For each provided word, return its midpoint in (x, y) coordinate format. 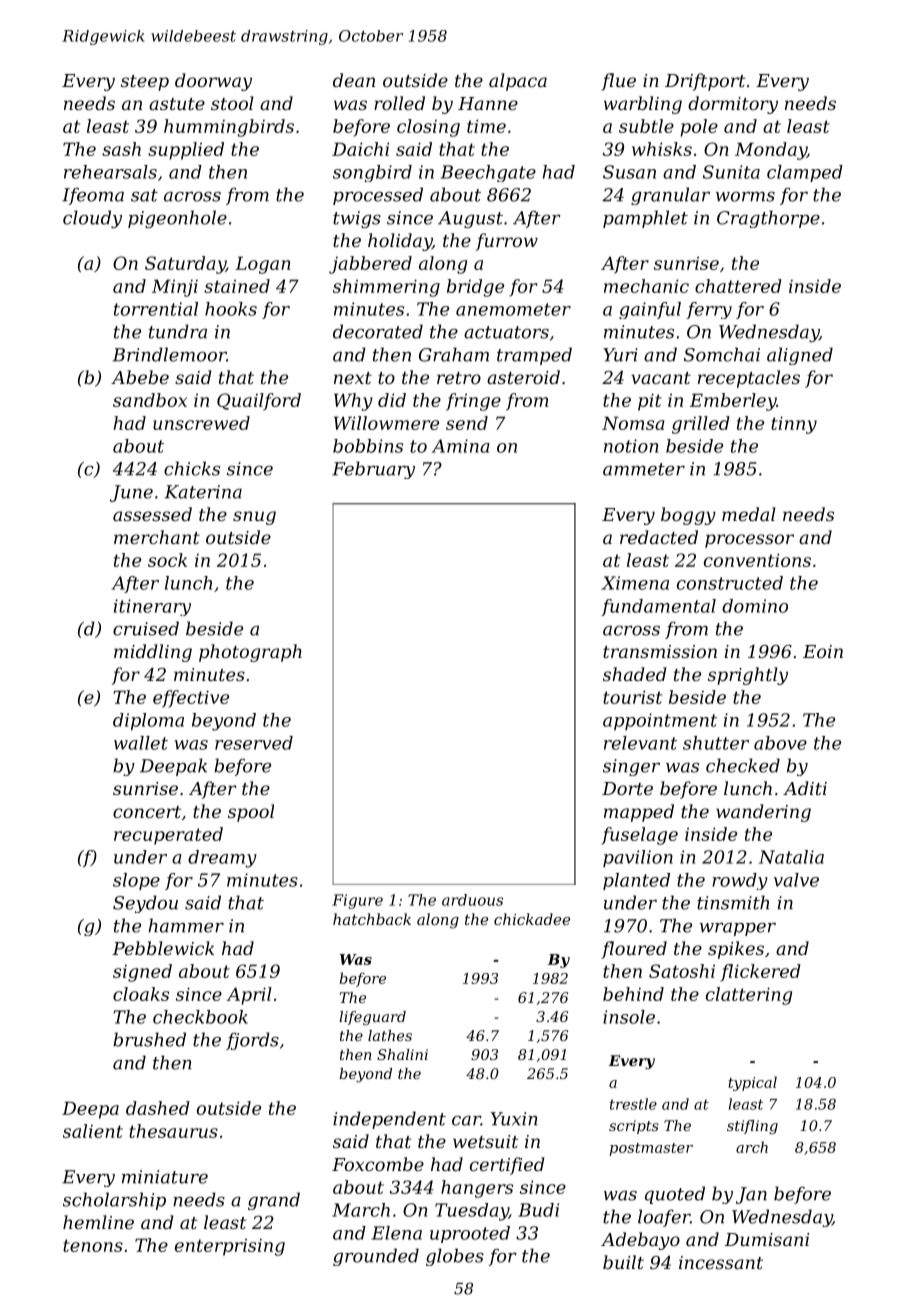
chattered (738, 286)
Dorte (627, 788)
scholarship (114, 1201)
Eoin (823, 651)
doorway (213, 82)
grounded (376, 1257)
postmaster (651, 1149)
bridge (475, 288)
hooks (231, 309)
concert (147, 812)
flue (618, 82)
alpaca (518, 82)
